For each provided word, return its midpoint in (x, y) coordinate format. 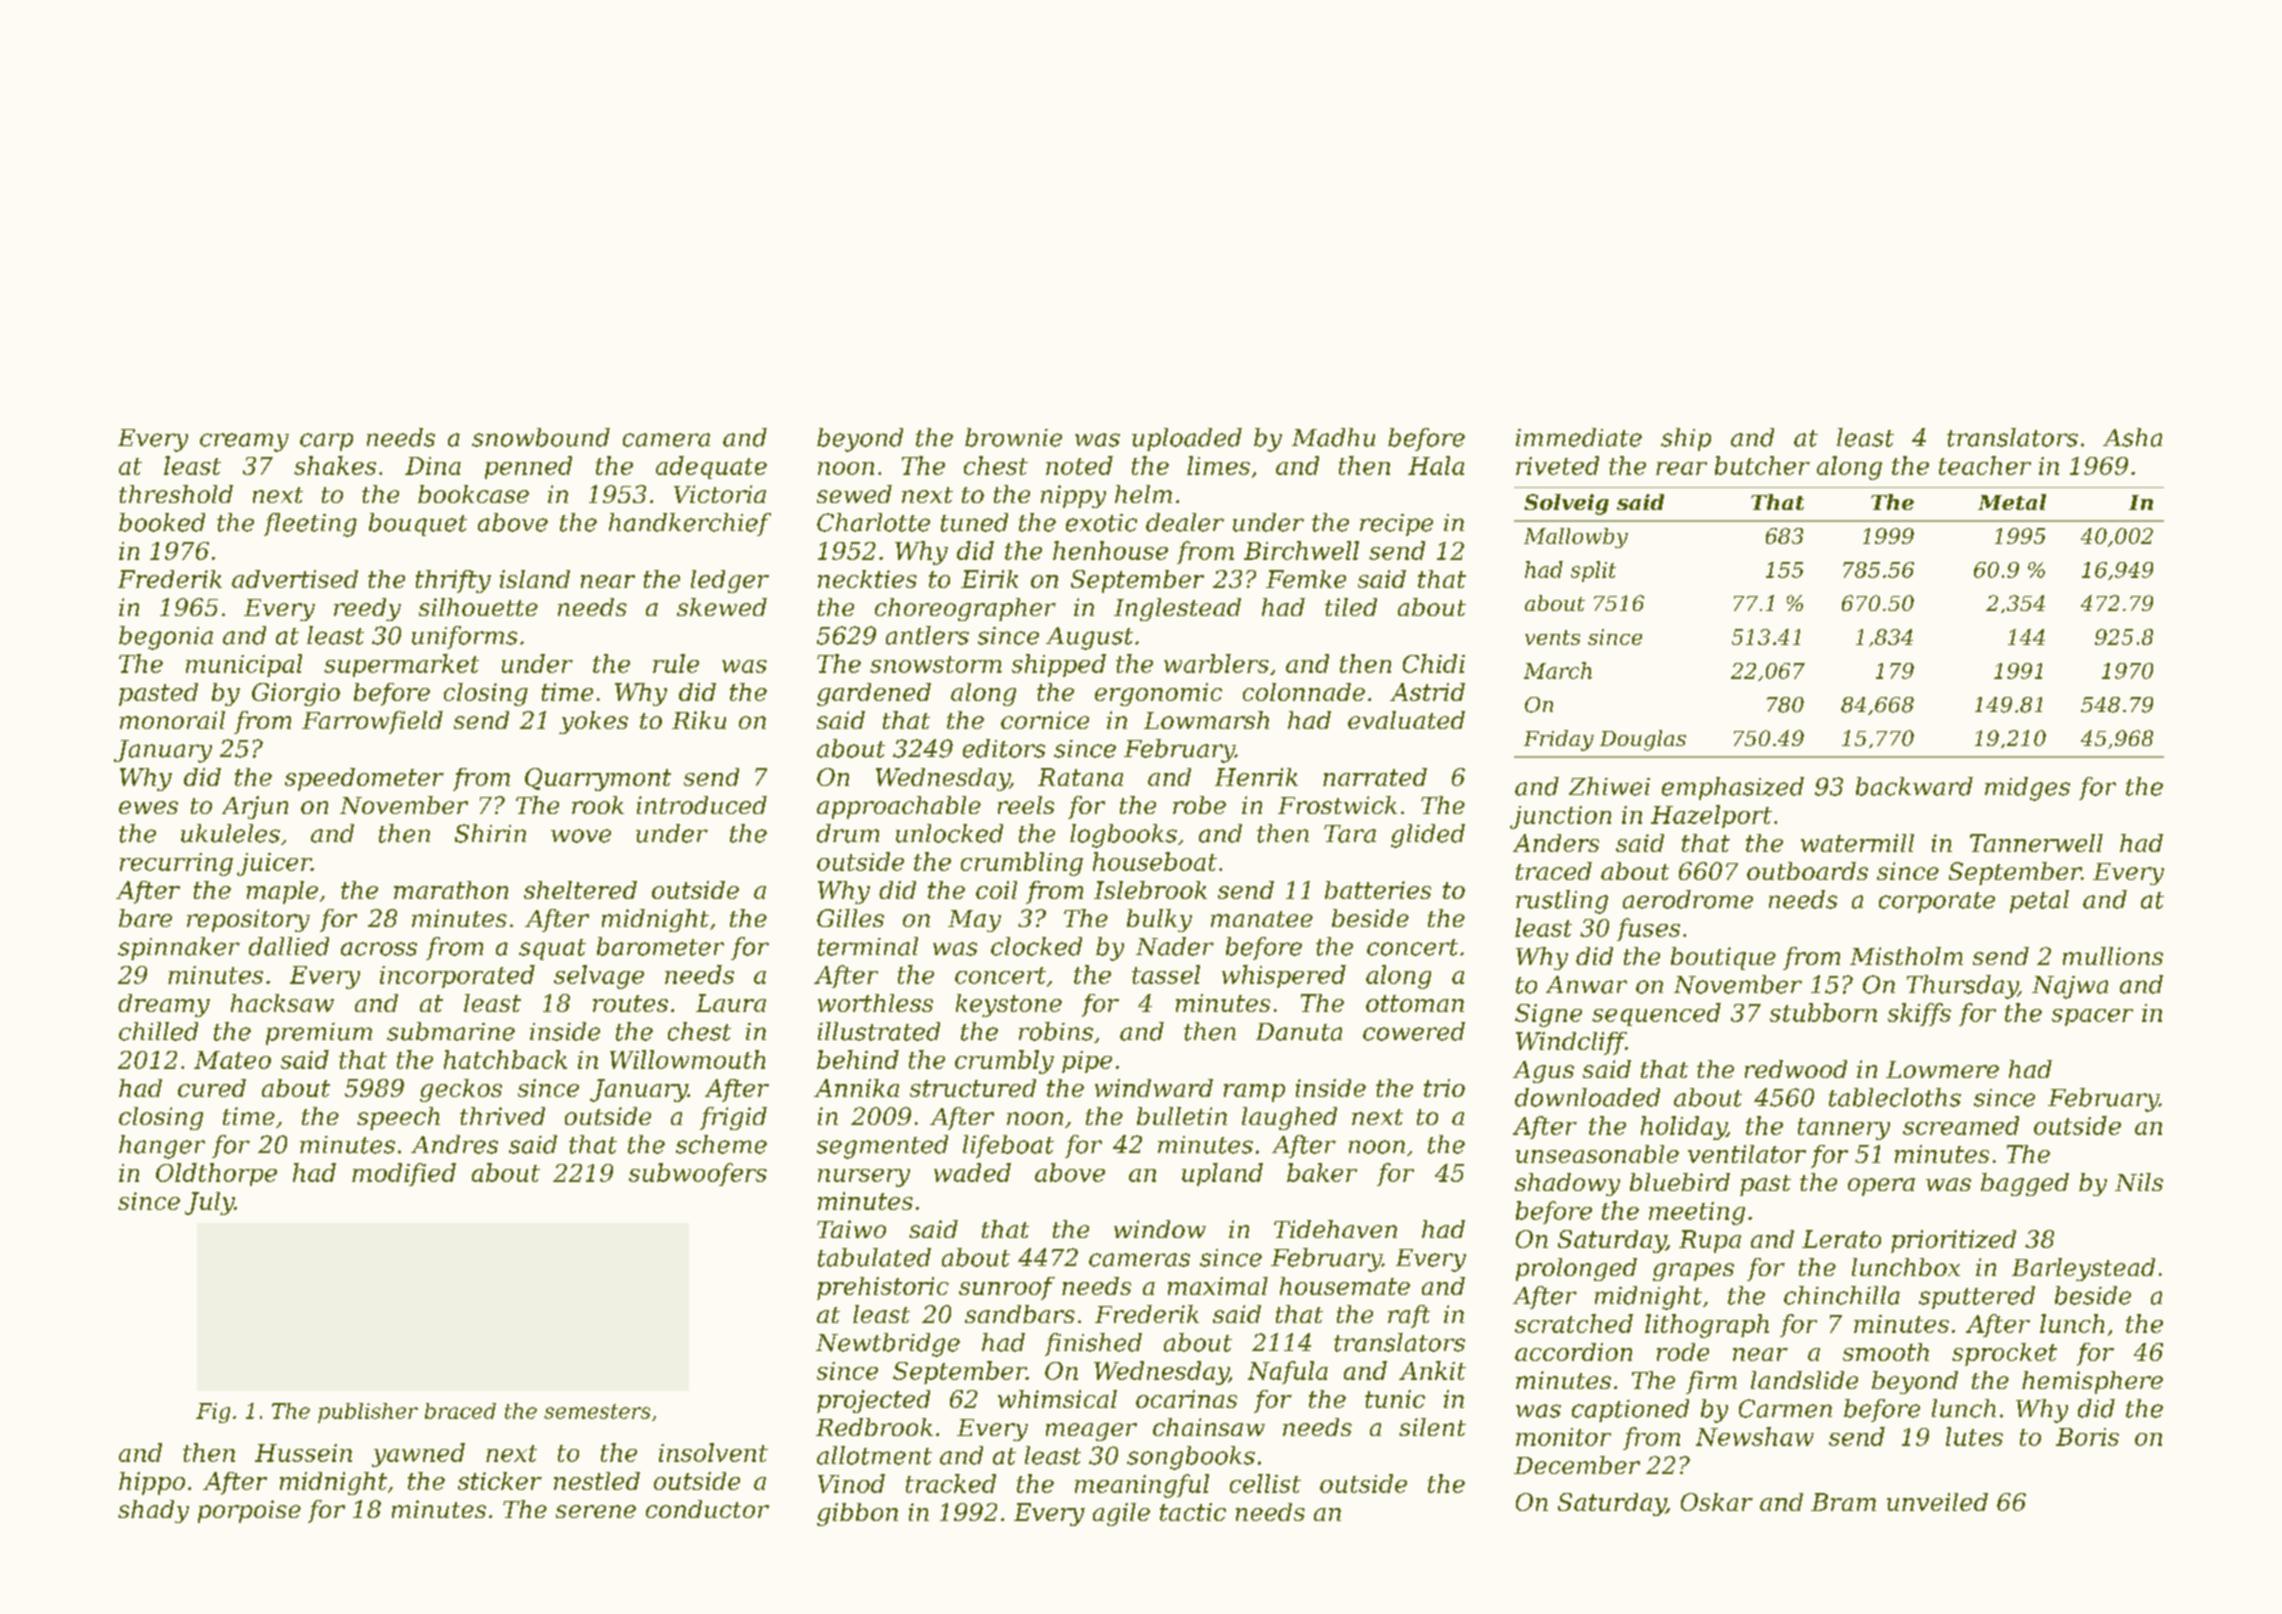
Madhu (1333, 437)
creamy (244, 442)
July (209, 1203)
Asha (2132, 437)
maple (282, 892)
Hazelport (1711, 816)
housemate (1345, 1286)
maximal (1218, 1286)
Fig (213, 1413)
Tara (1350, 834)
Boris (2087, 1437)
